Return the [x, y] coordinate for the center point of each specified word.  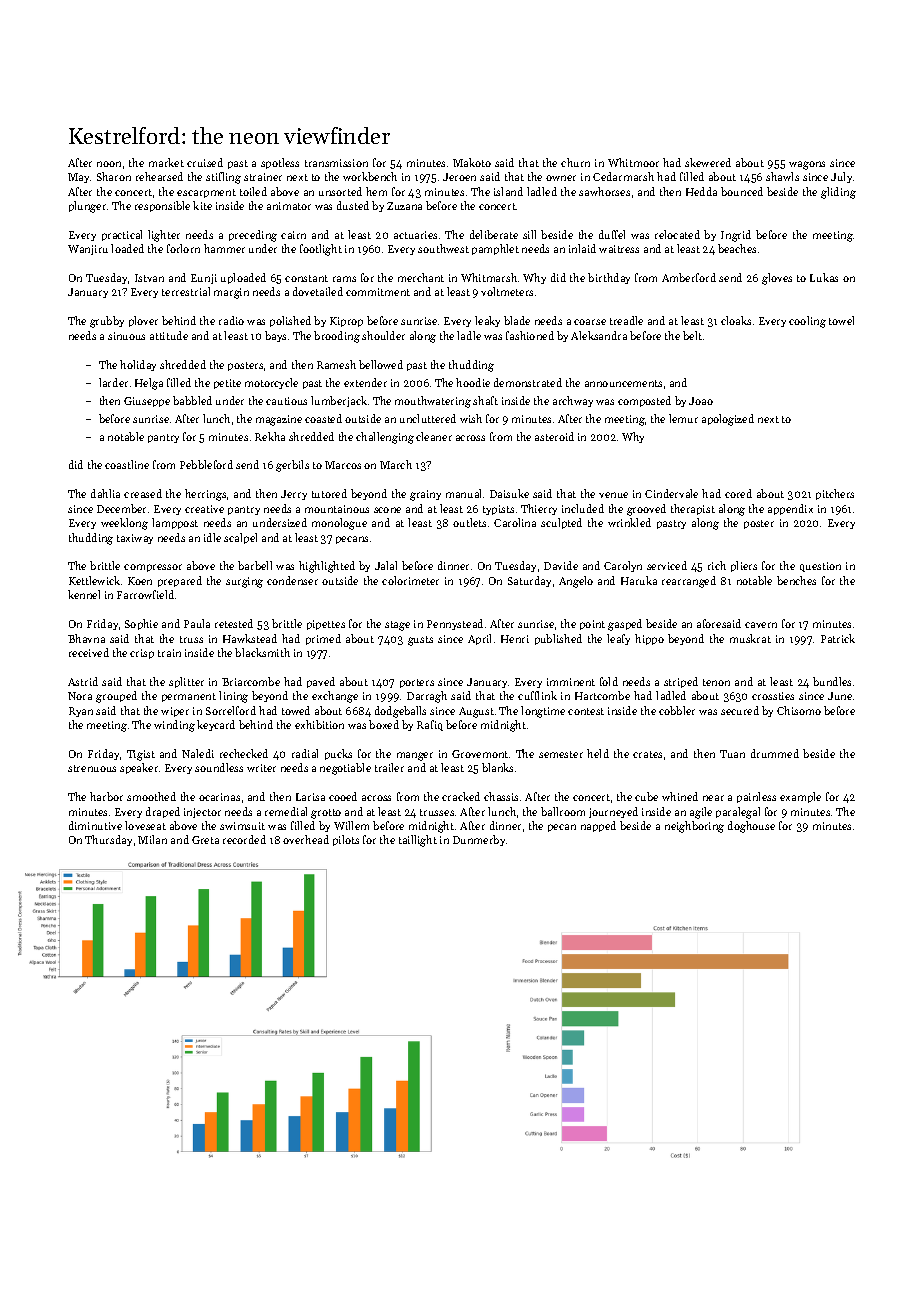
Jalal [386, 565]
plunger [87, 207]
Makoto [472, 162]
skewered [708, 162]
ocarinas [219, 797]
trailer [389, 767]
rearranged [689, 582]
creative [204, 509]
